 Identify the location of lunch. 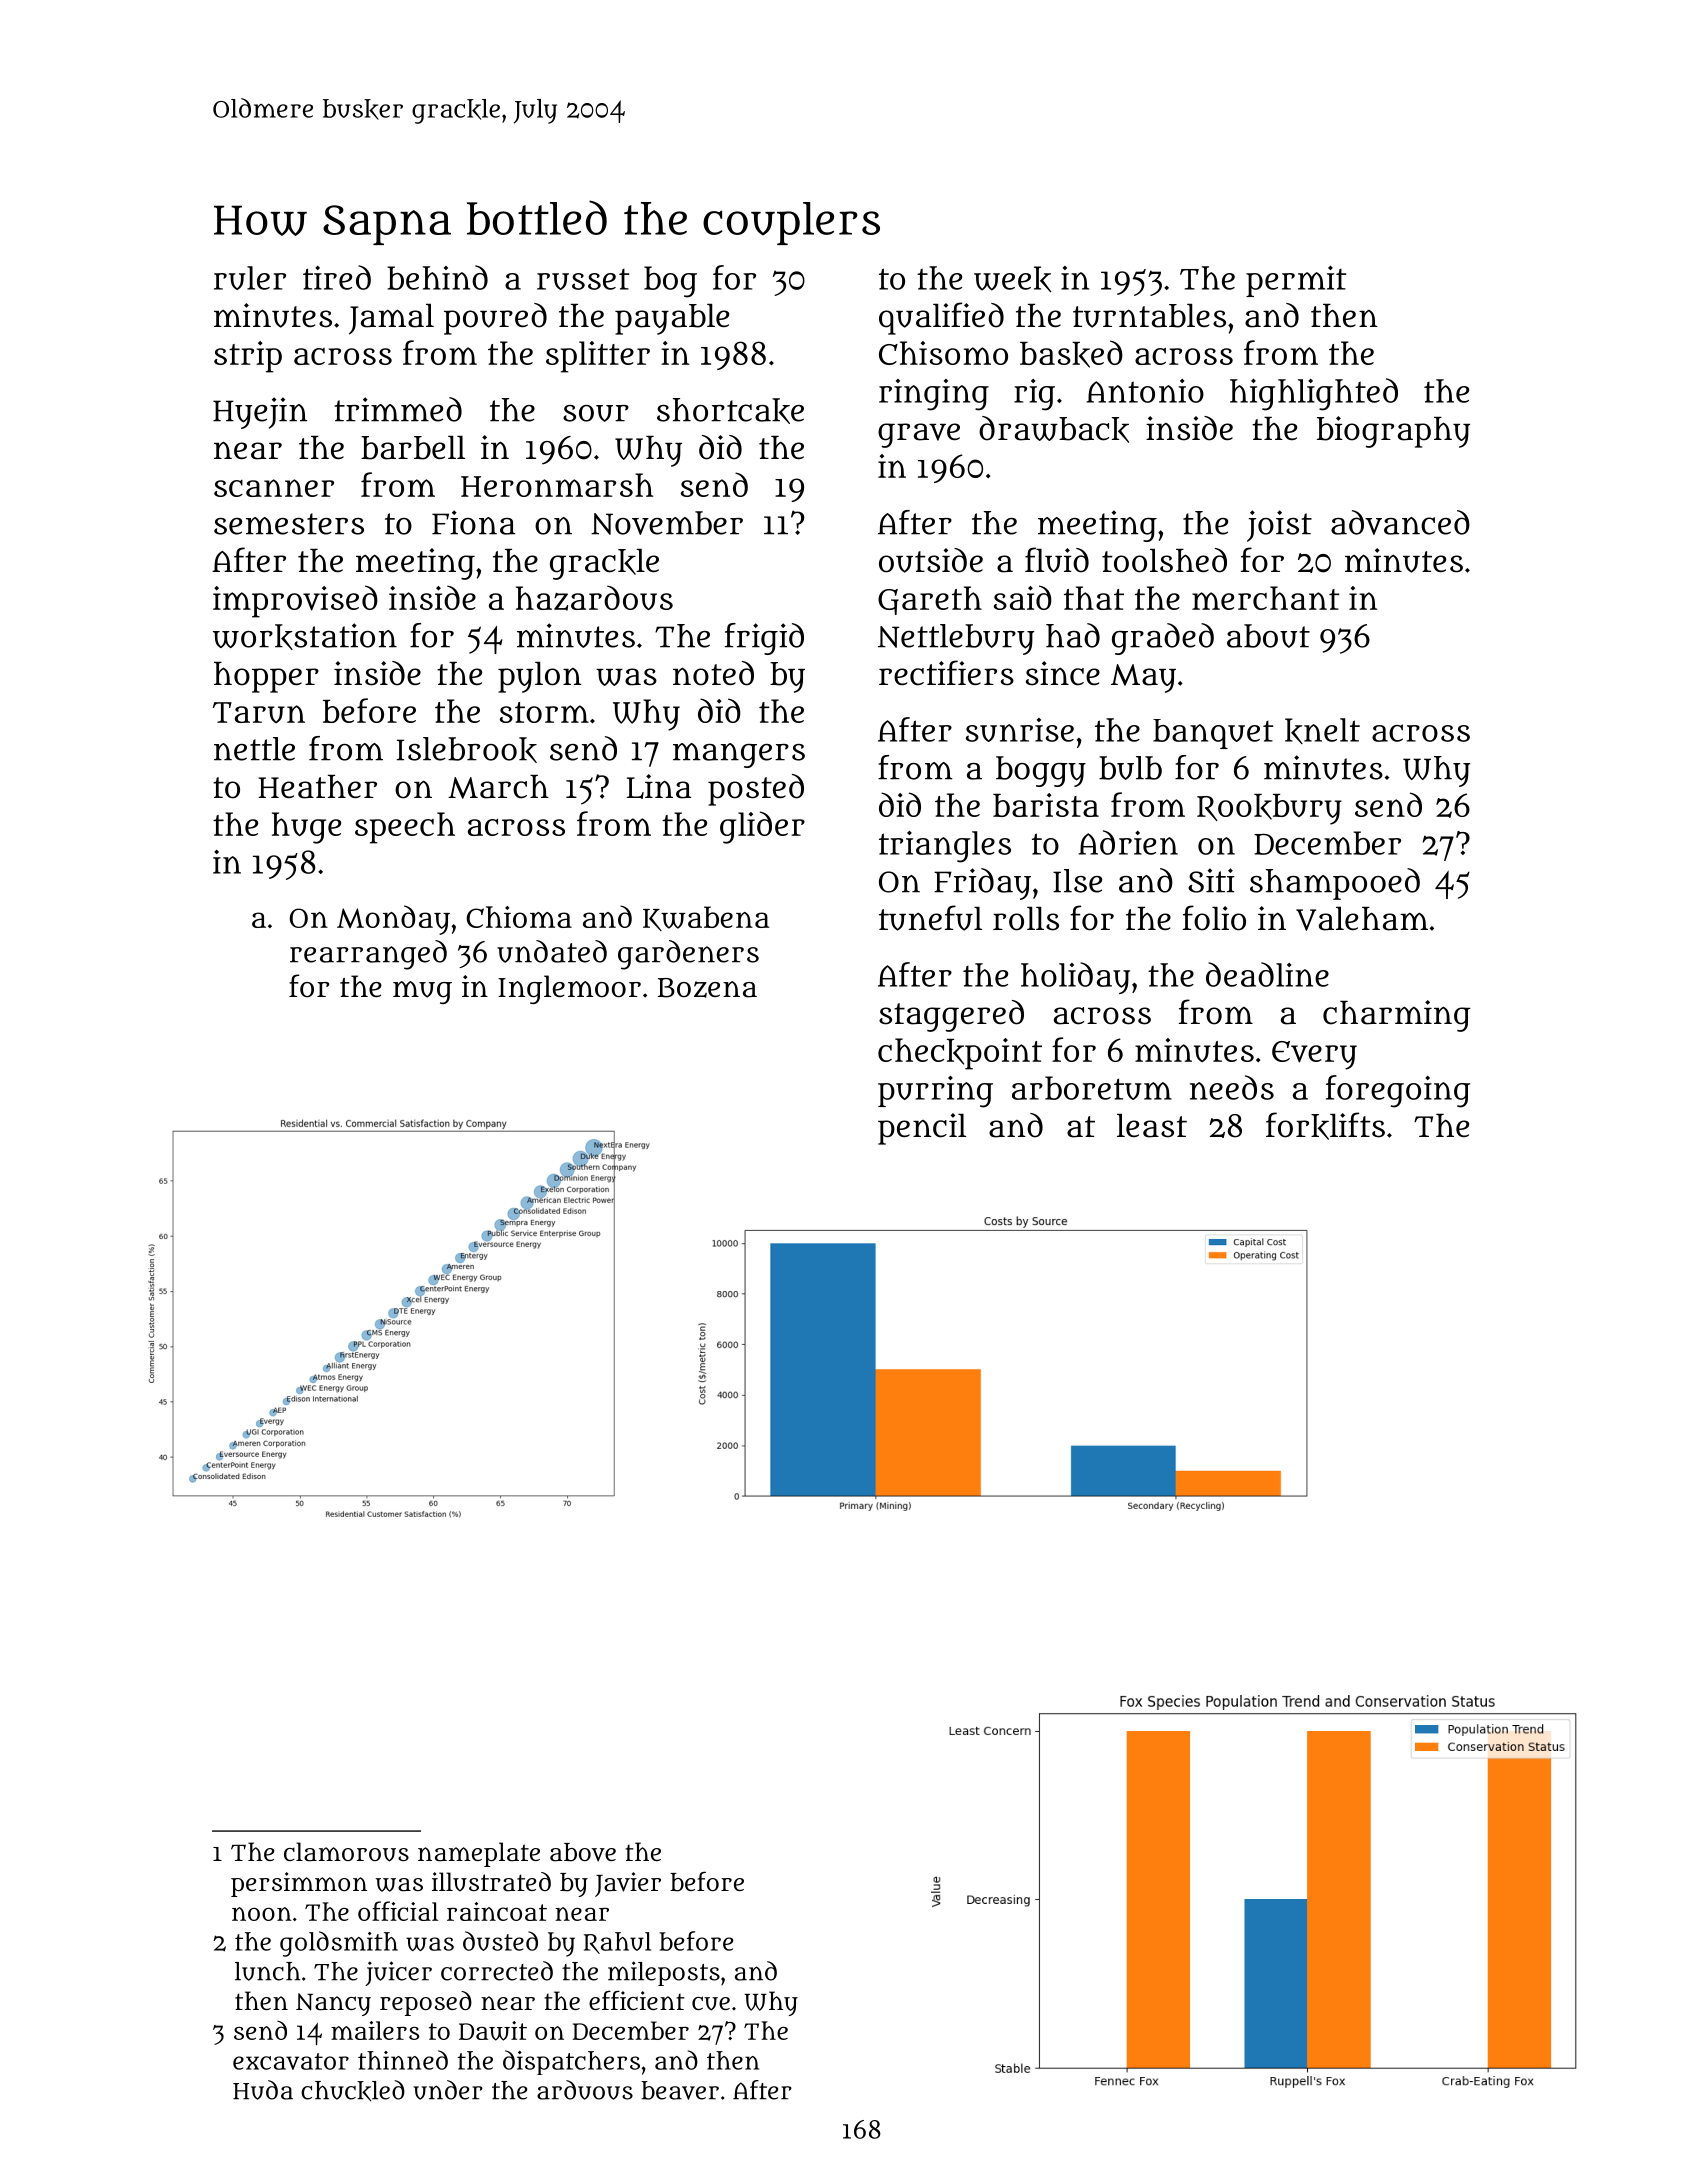
(267, 1971).
